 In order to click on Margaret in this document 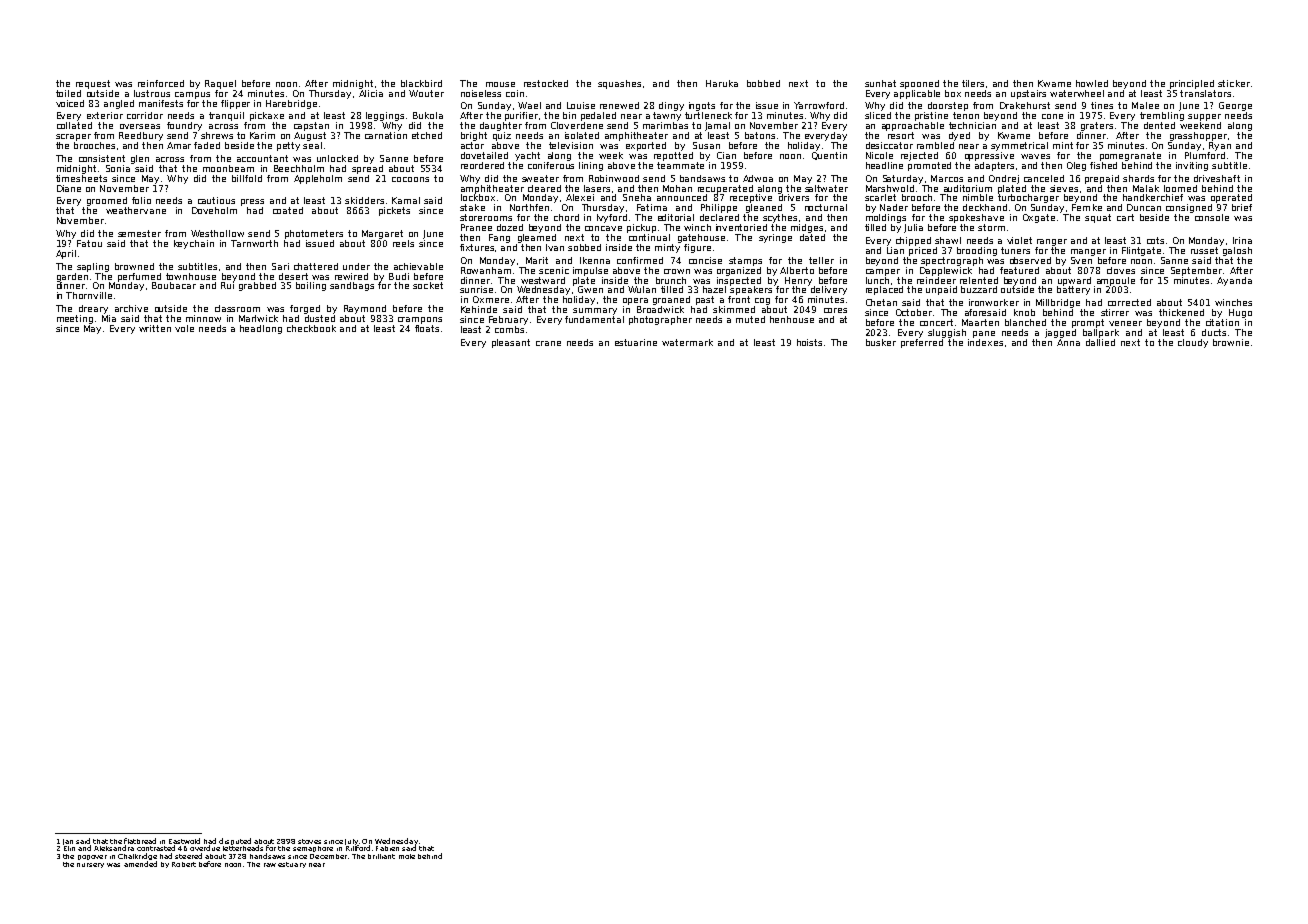, I will do `click(382, 234)`.
